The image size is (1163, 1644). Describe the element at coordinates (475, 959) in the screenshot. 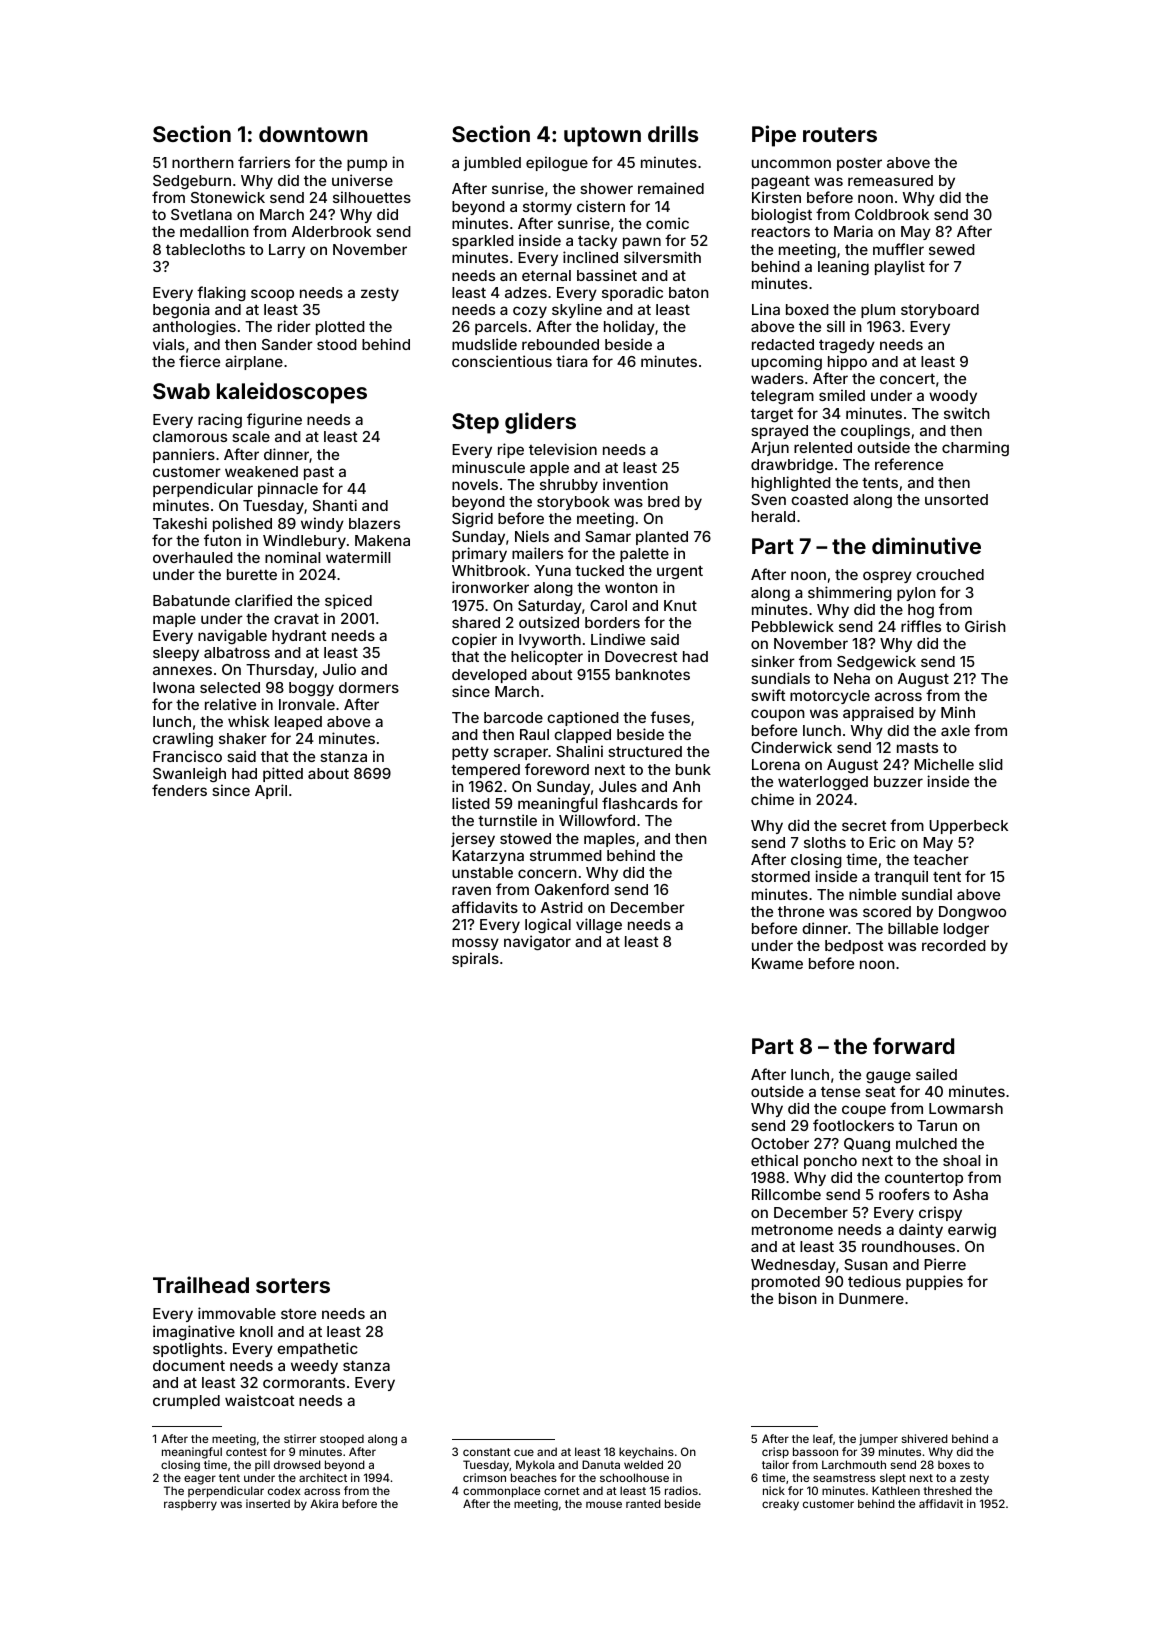

I see `spirals` at that location.
